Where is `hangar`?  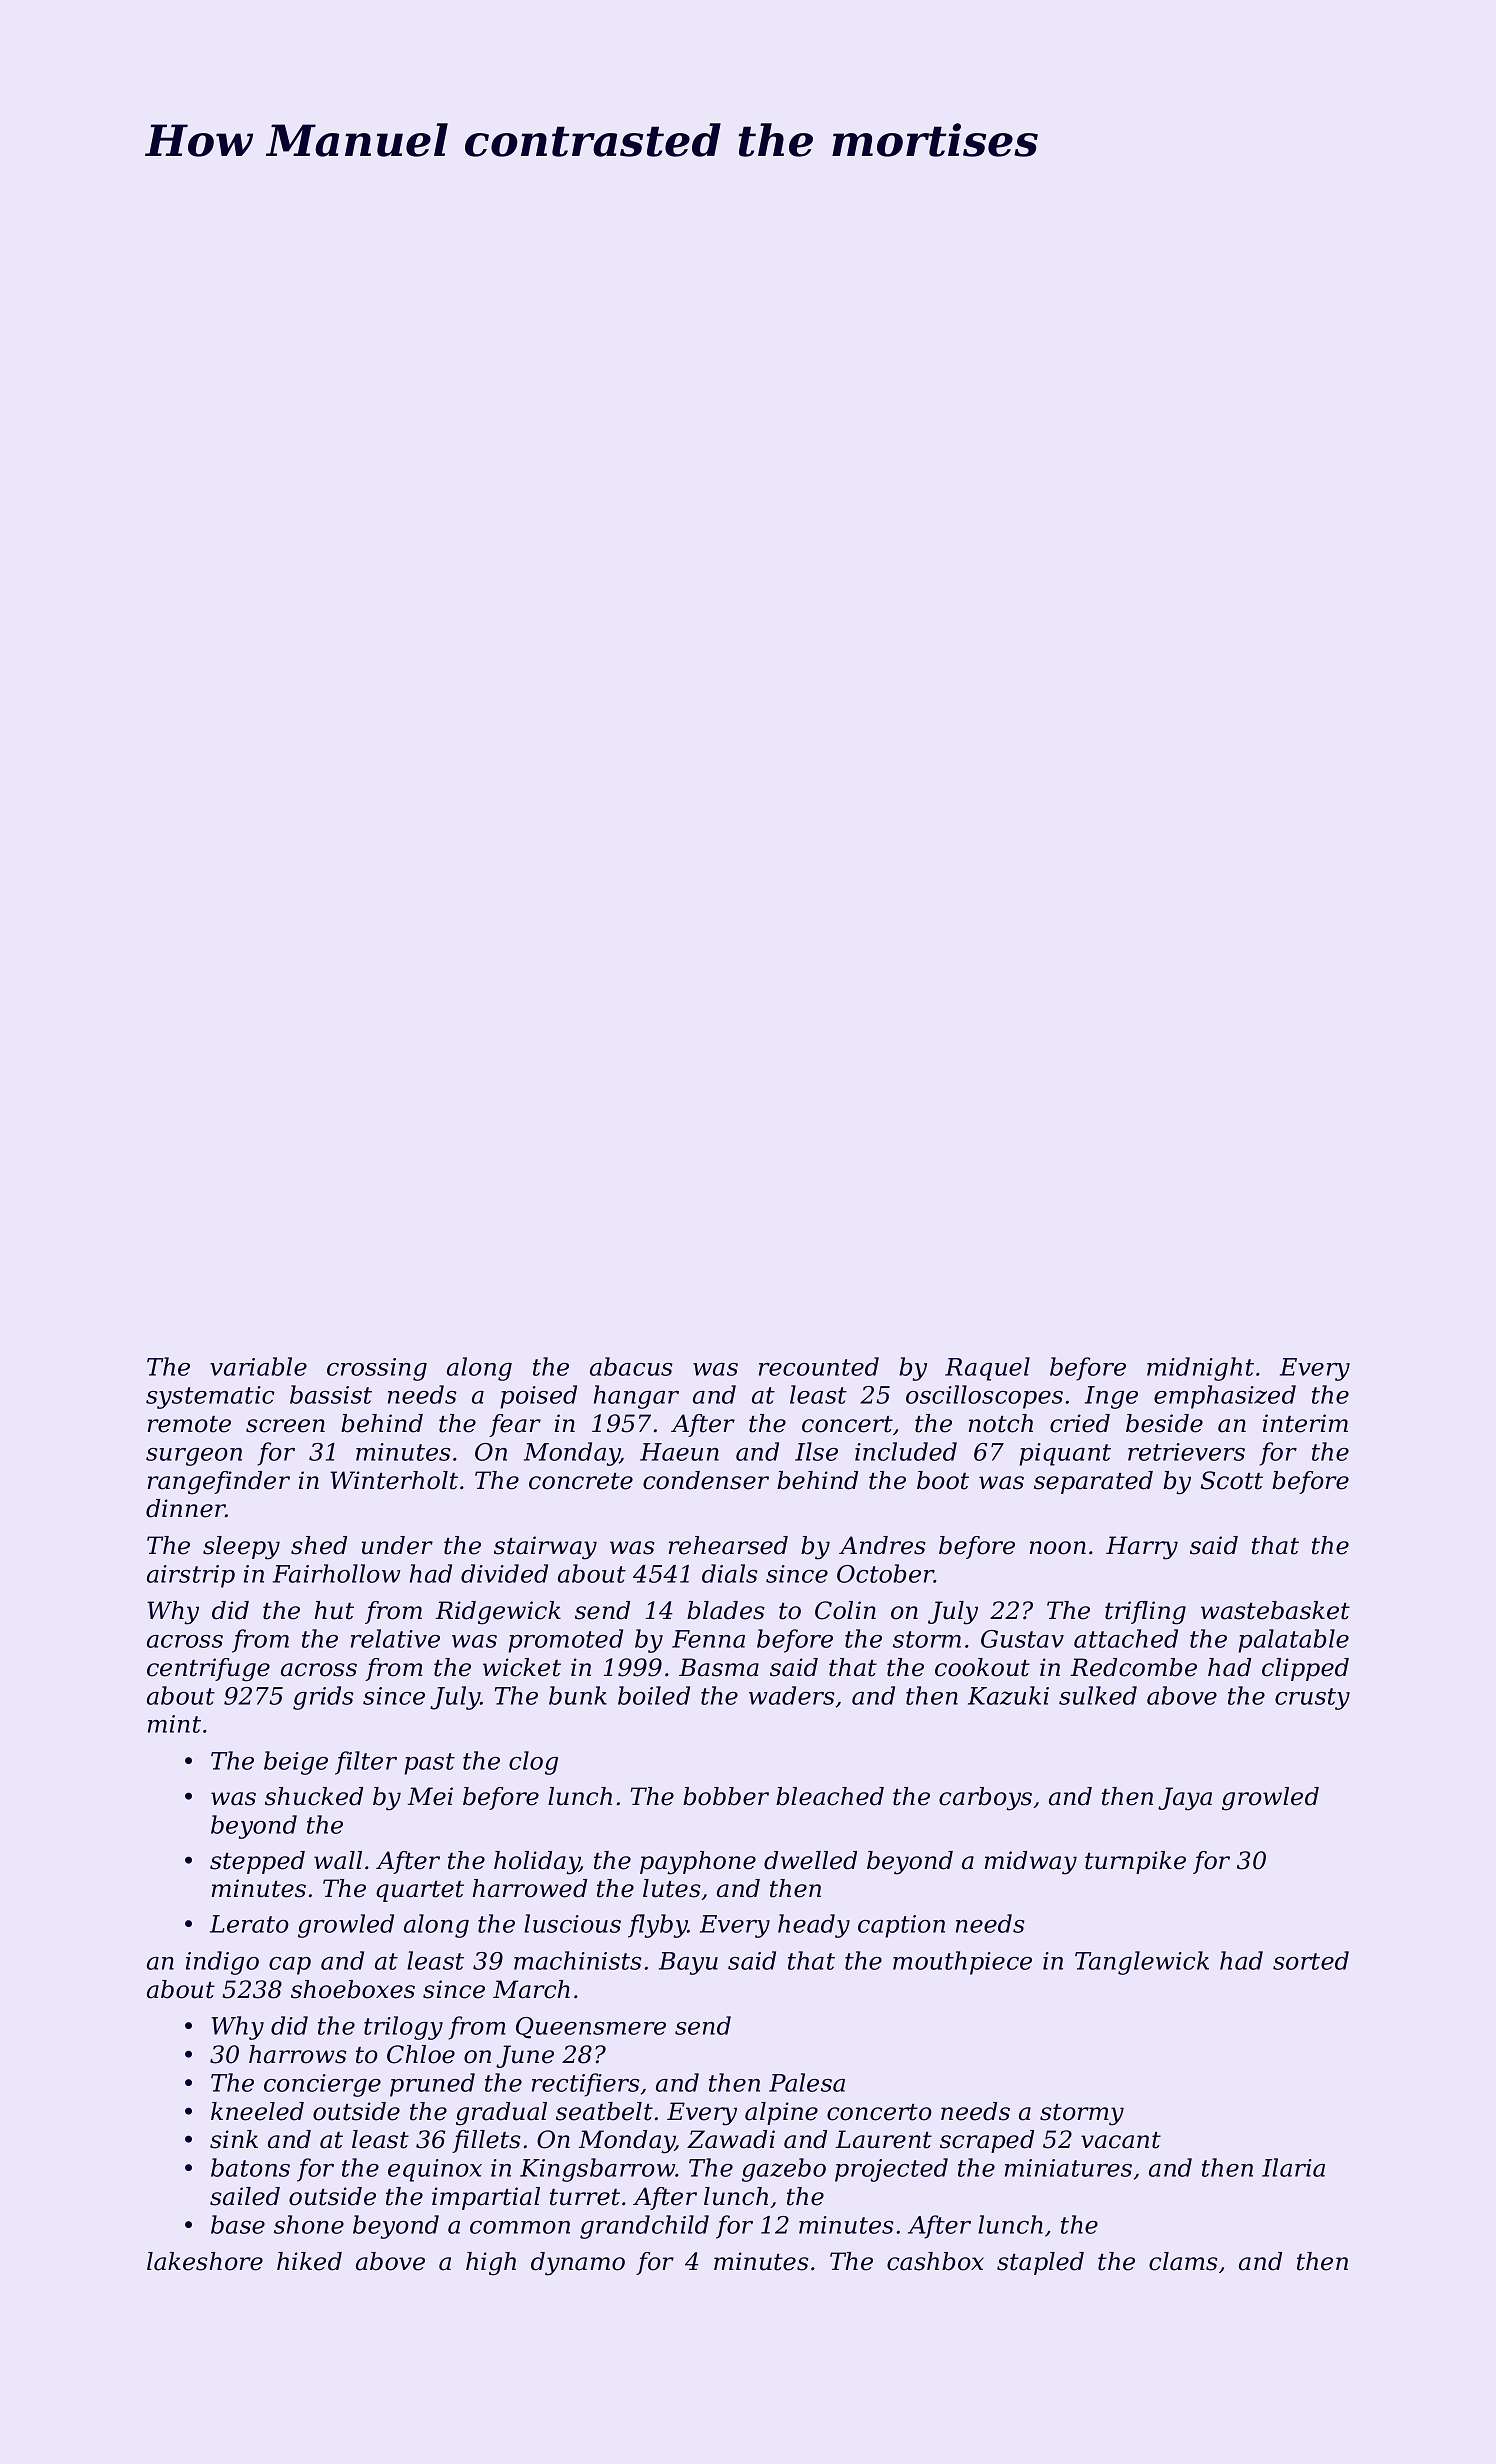
hangar is located at coordinates (636, 1397).
